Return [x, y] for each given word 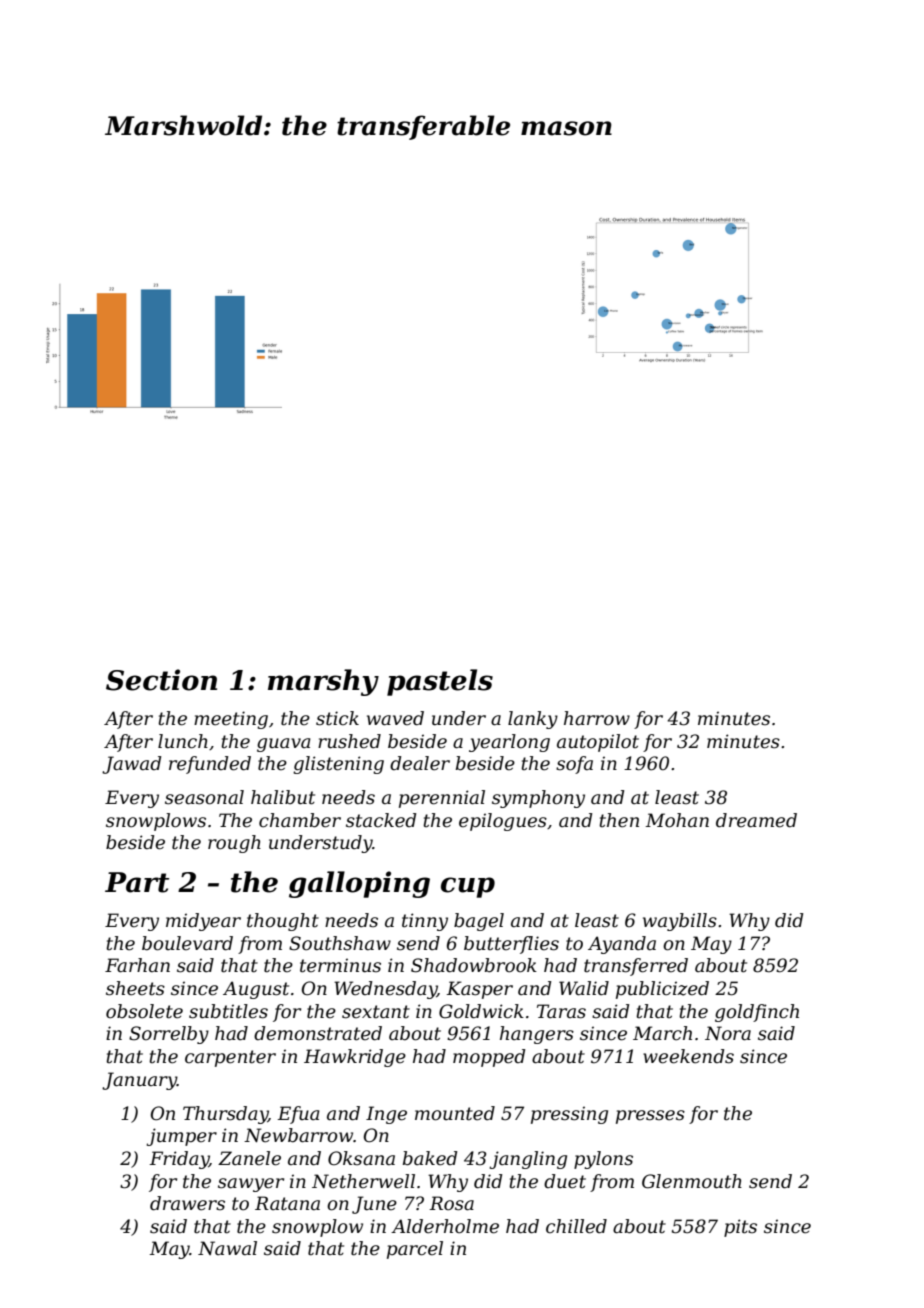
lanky [533, 720]
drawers [187, 1203]
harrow [597, 718]
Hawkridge [355, 1058]
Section [161, 680]
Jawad [131, 765]
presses [650, 1117]
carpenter [230, 1058]
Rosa [451, 1203]
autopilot [598, 743]
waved [395, 718]
